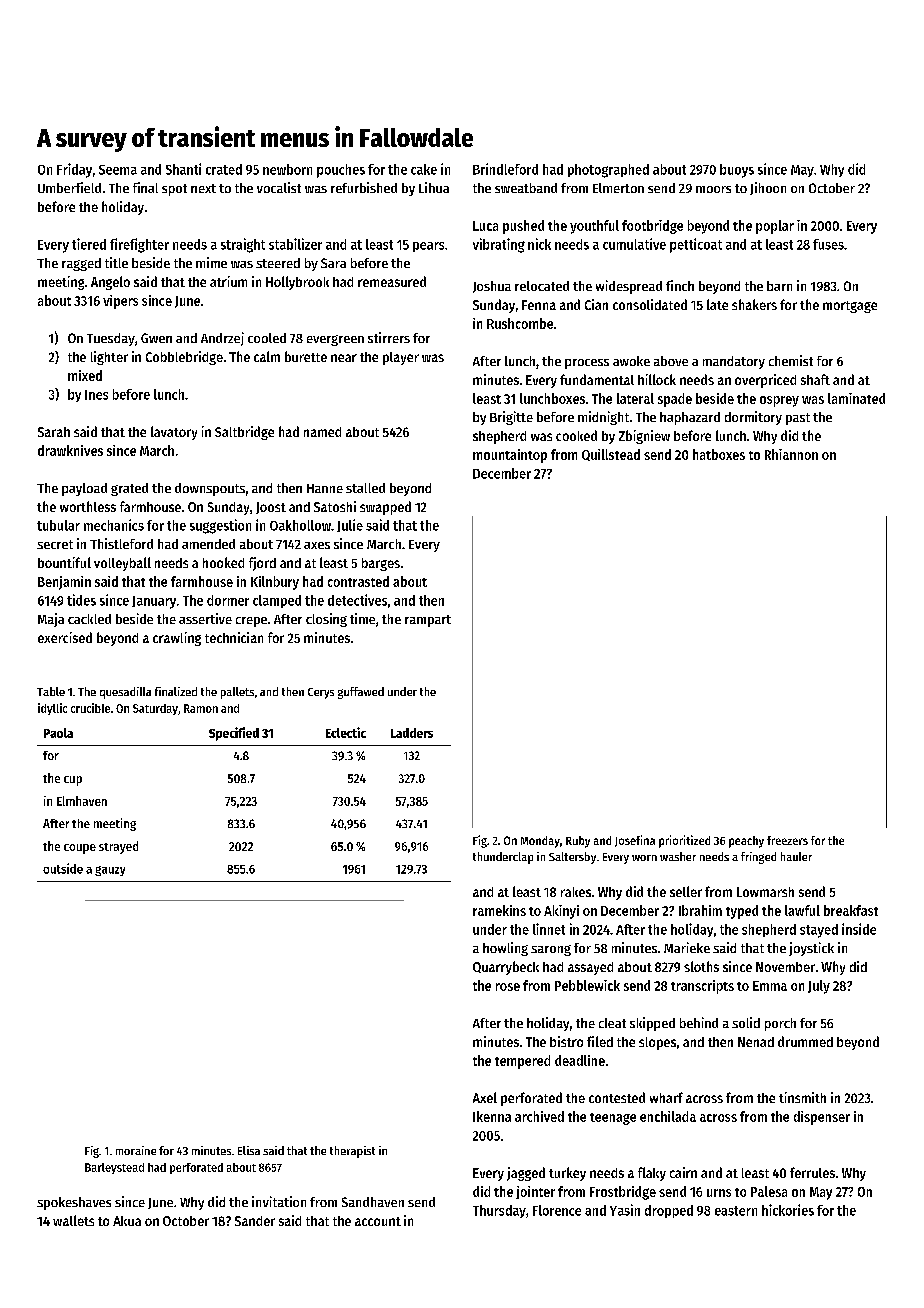 The height and width of the screenshot is (1308, 924). What do you see at coordinates (719, 454) in the screenshot?
I see `hatboxes` at bounding box center [719, 454].
